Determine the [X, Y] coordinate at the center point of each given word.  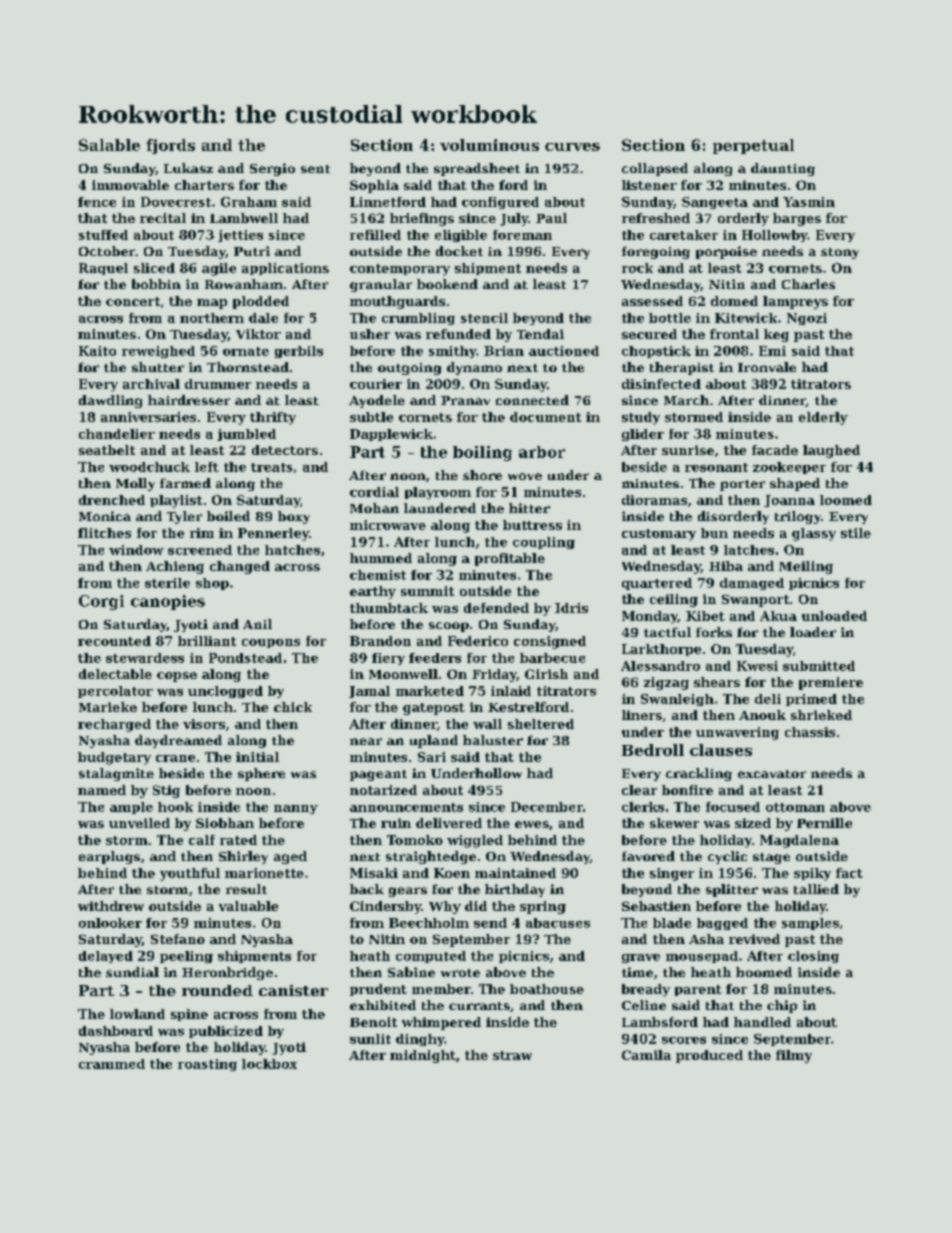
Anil [257, 624]
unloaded [834, 616]
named [102, 790]
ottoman [795, 807]
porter [742, 485]
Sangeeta [715, 203]
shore [482, 475]
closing [813, 957]
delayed [106, 957]
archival [151, 384]
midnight [423, 1056]
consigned [550, 642]
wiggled [475, 841]
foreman [522, 235]
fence [97, 202]
